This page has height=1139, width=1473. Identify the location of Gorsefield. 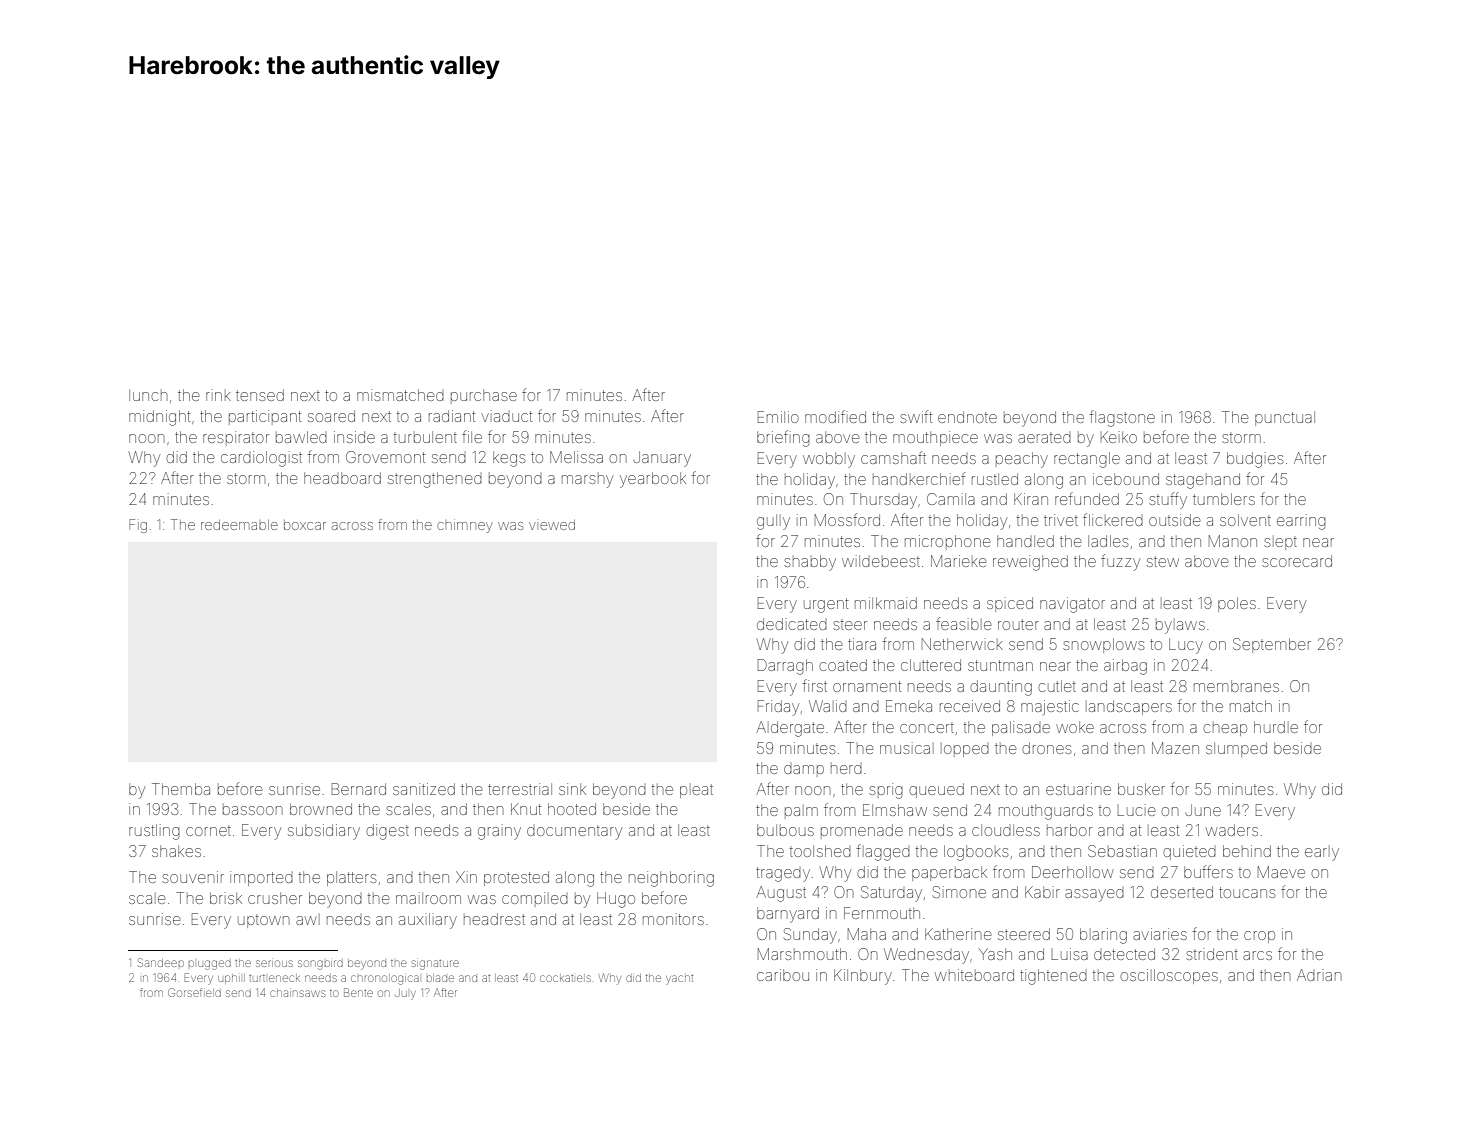
(194, 992).
